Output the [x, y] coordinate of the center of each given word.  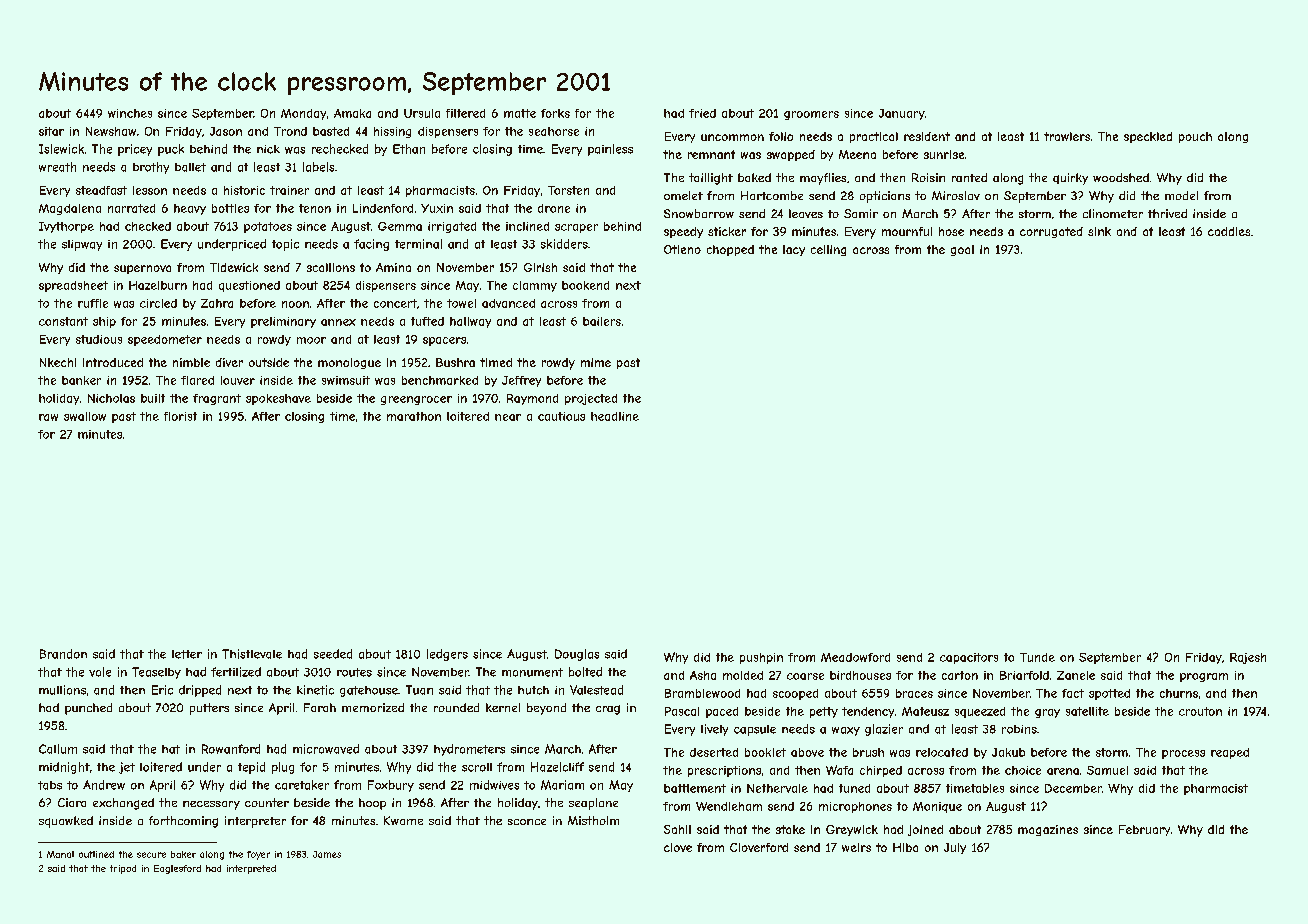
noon [295, 304]
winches [130, 113]
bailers [602, 321]
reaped [1230, 753]
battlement [695, 788]
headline [615, 416]
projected [591, 399]
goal [962, 250]
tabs [50, 785]
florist [180, 416]
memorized [373, 707]
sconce [527, 822]
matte [520, 113]
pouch [1195, 137]
